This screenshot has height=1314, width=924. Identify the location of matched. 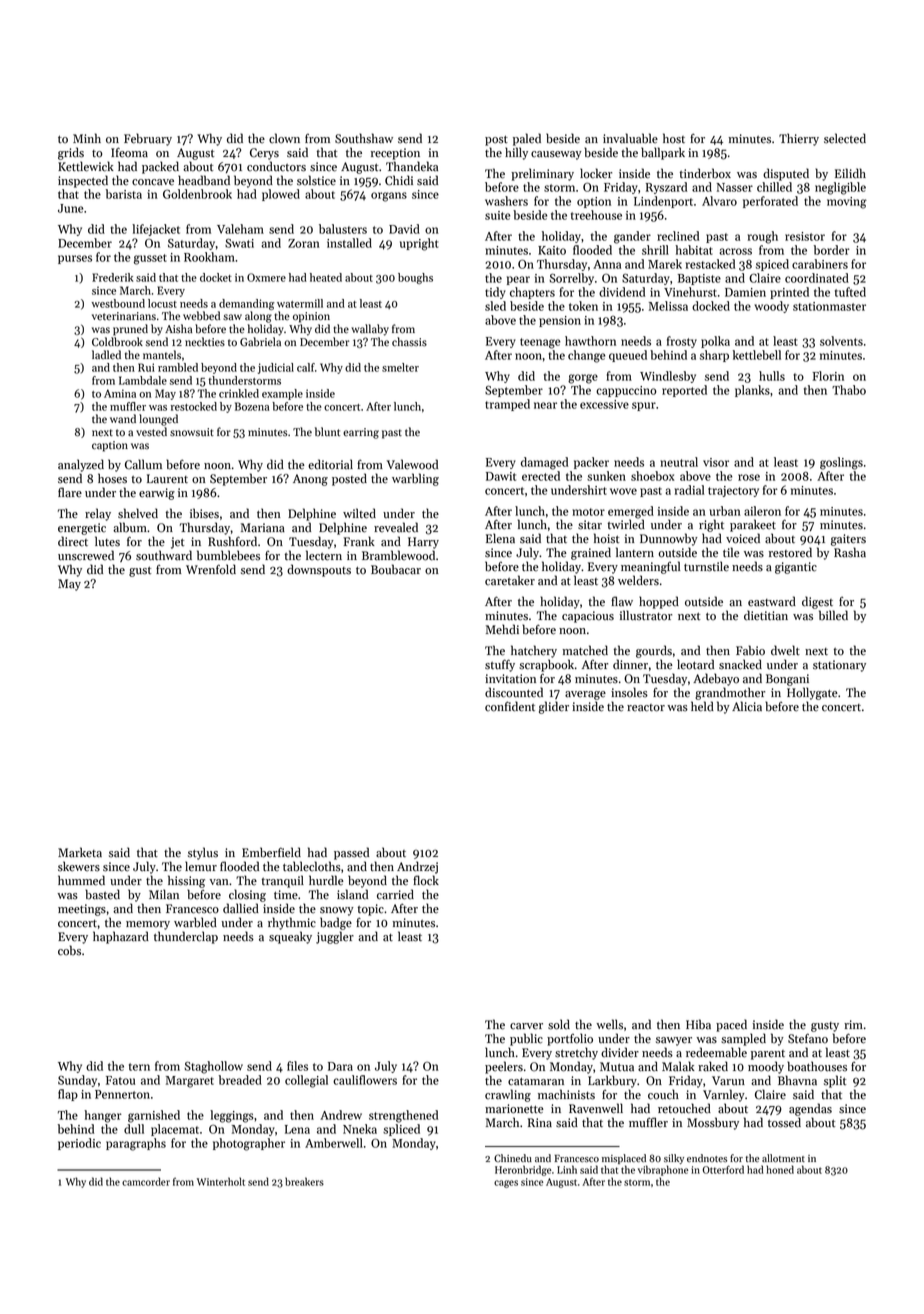
(585, 650).
